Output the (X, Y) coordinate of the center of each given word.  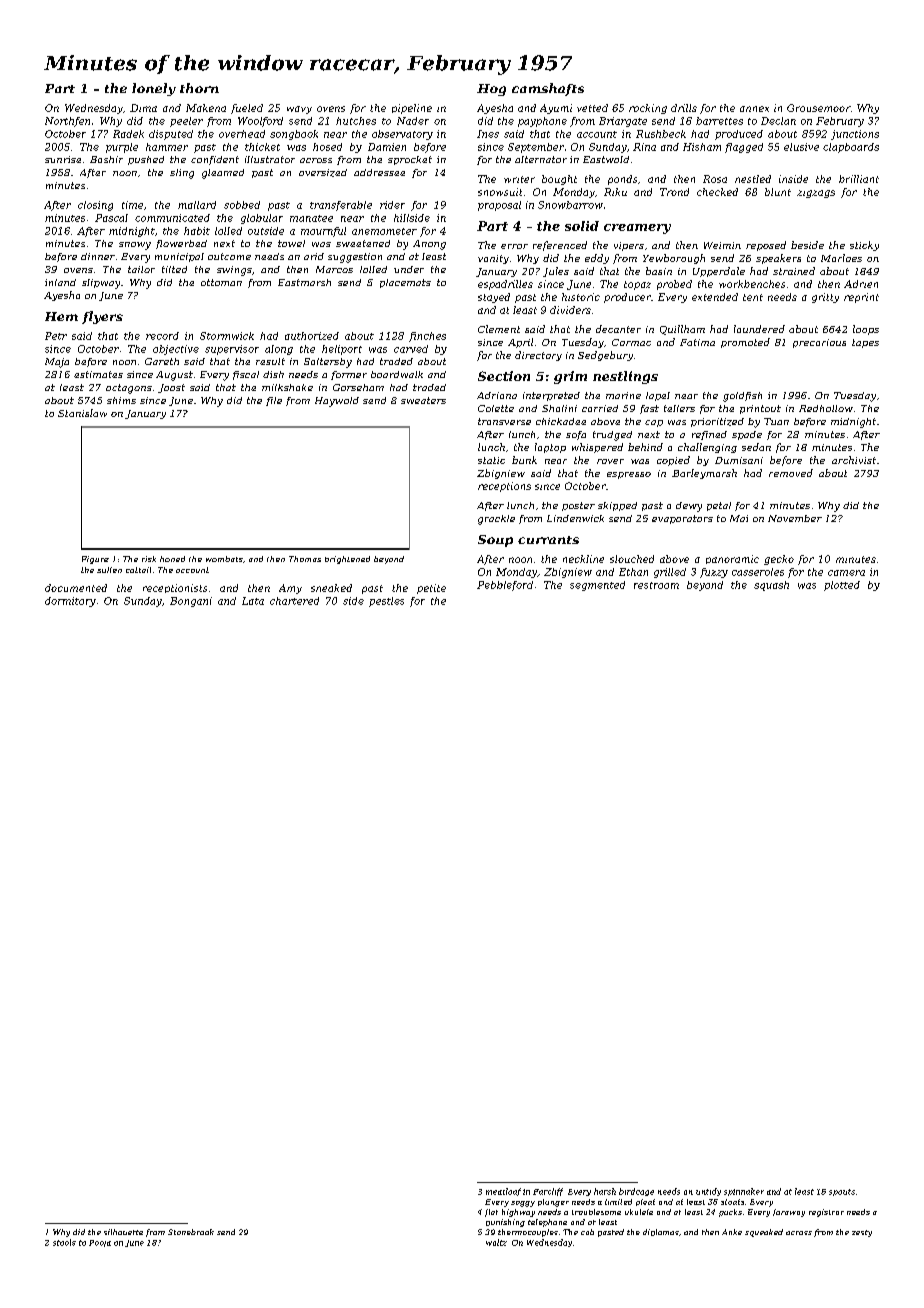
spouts (842, 1192)
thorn (199, 88)
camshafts (548, 89)
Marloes (841, 258)
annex (754, 109)
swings (234, 271)
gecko (779, 560)
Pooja (100, 1243)
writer (519, 179)
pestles (386, 602)
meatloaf (503, 1192)
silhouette (123, 1232)
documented (76, 588)
